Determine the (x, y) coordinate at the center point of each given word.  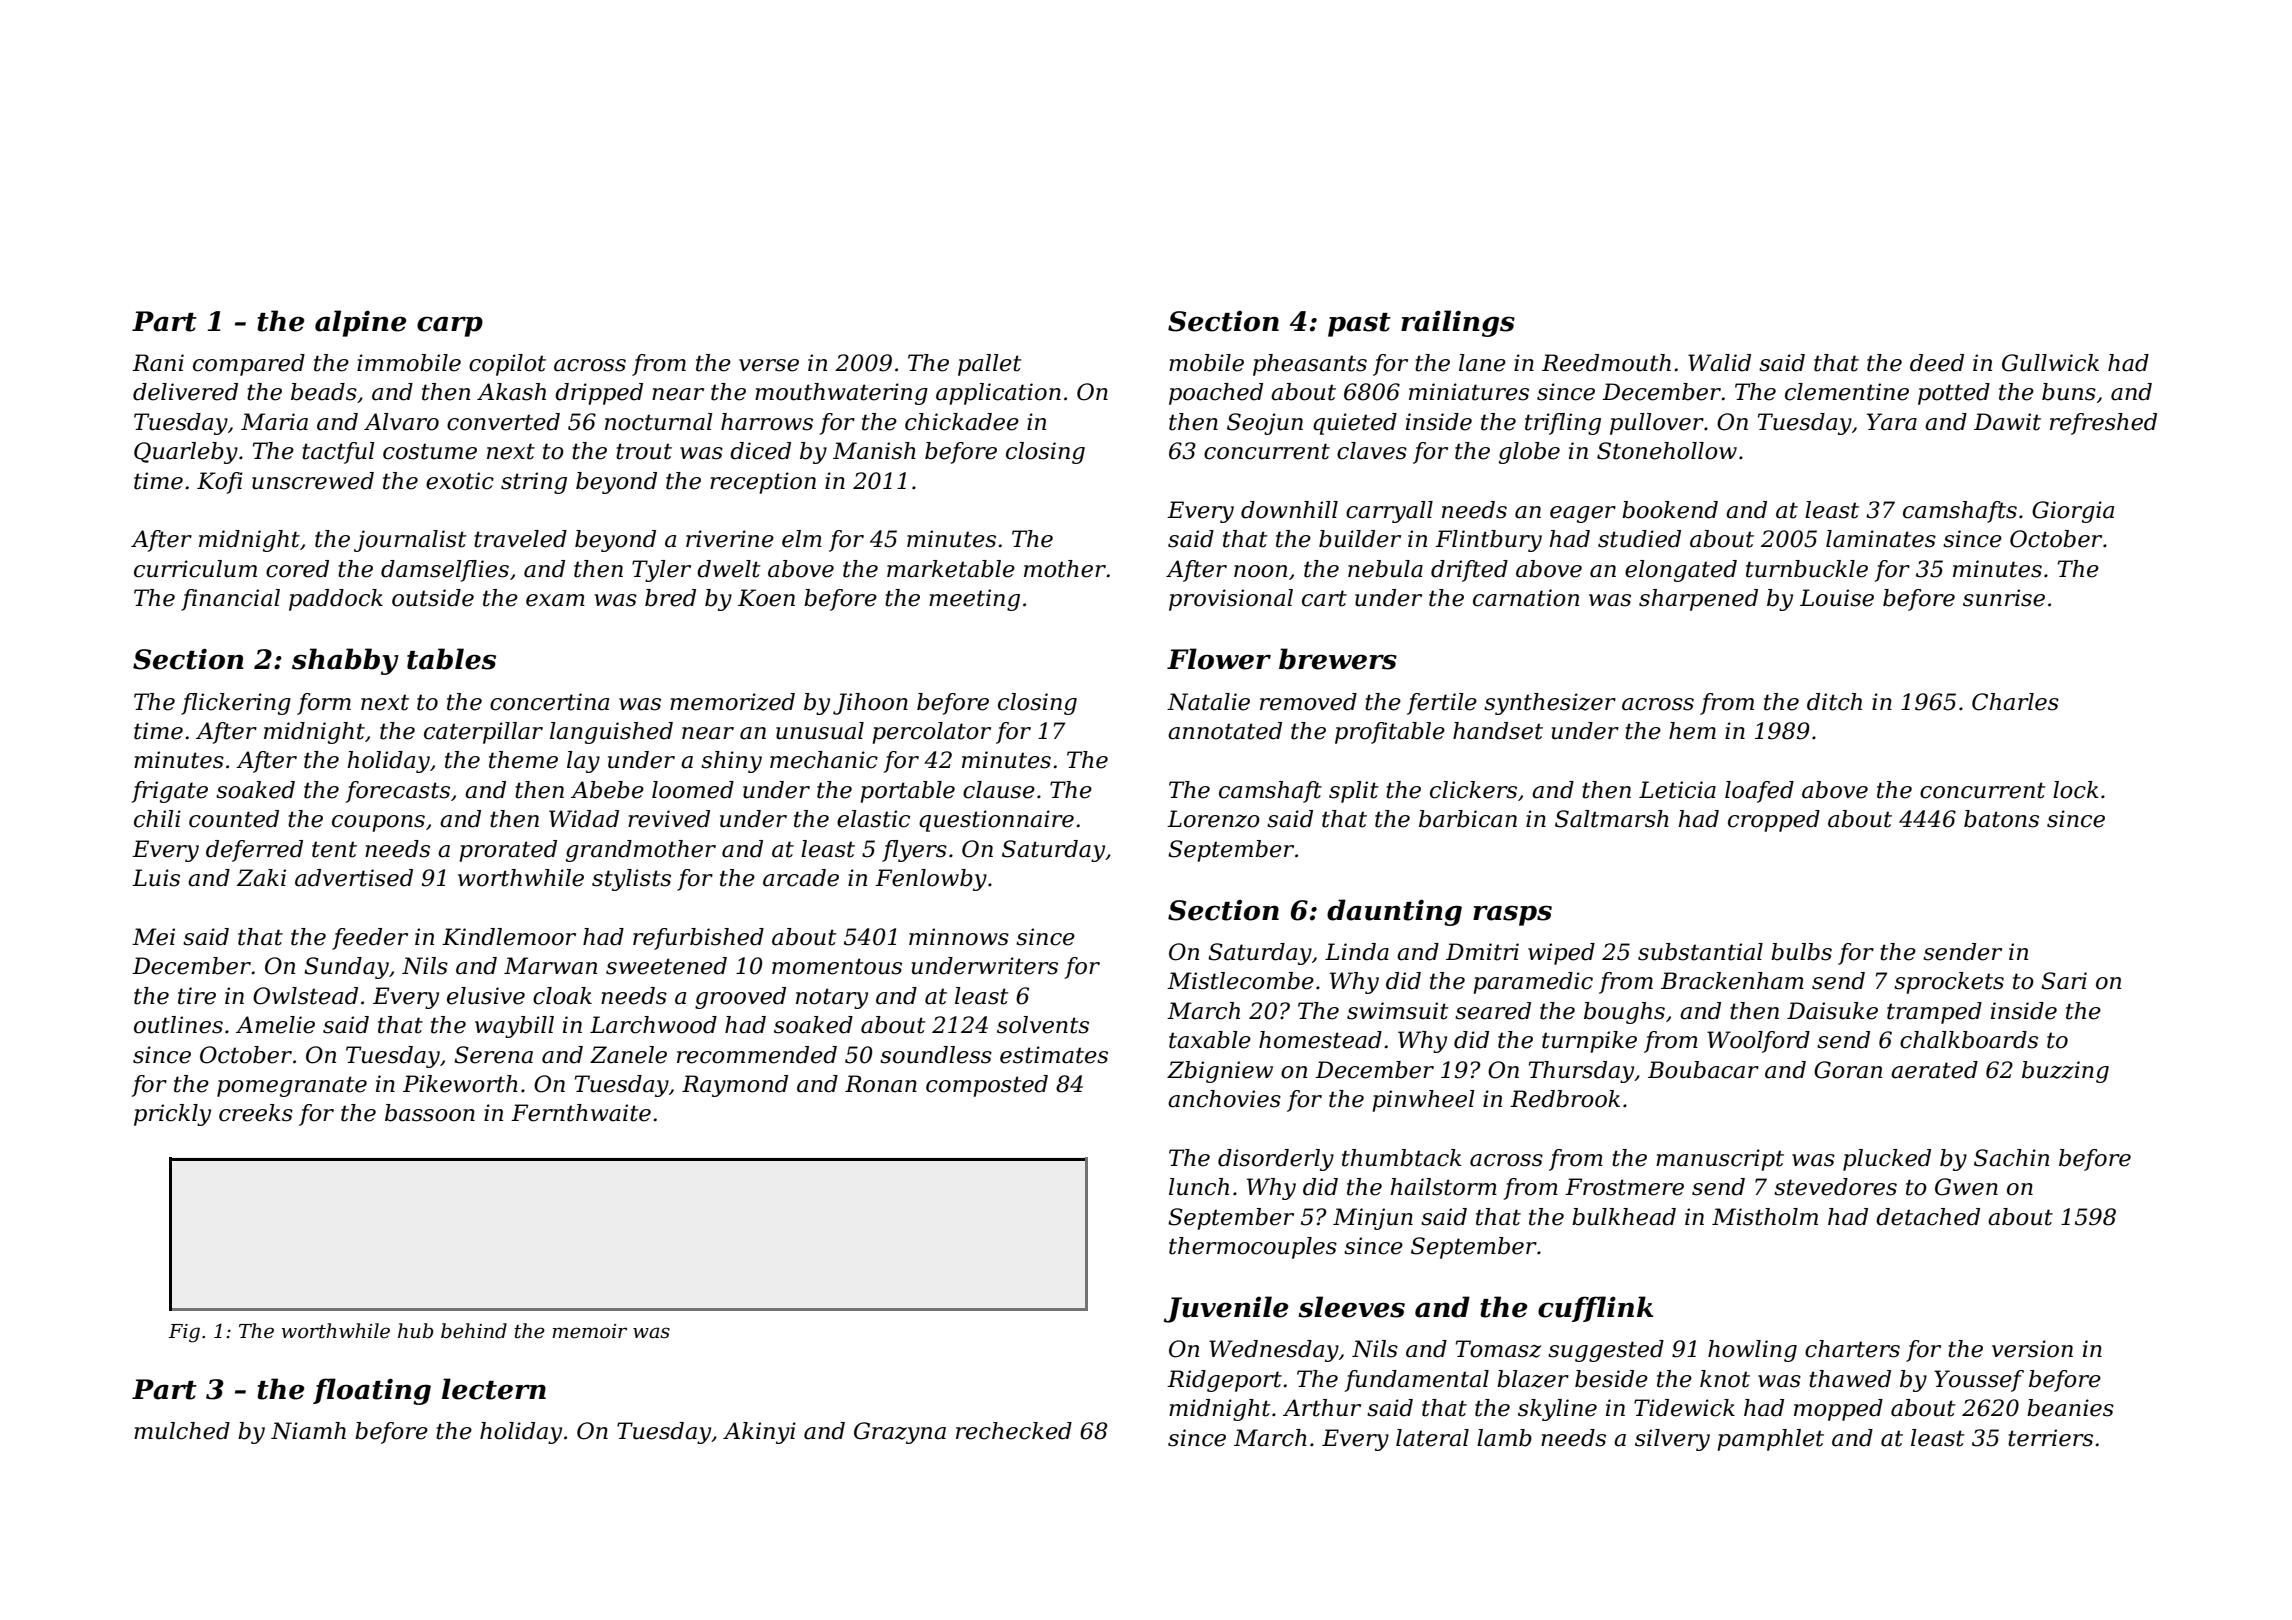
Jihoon (870, 704)
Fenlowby (931, 880)
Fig (184, 1333)
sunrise (2004, 598)
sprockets (1949, 983)
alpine (361, 323)
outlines (178, 1025)
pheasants (1310, 365)
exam (555, 600)
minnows (959, 937)
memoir (589, 1331)
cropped (1774, 821)
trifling (1563, 424)
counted (234, 819)
